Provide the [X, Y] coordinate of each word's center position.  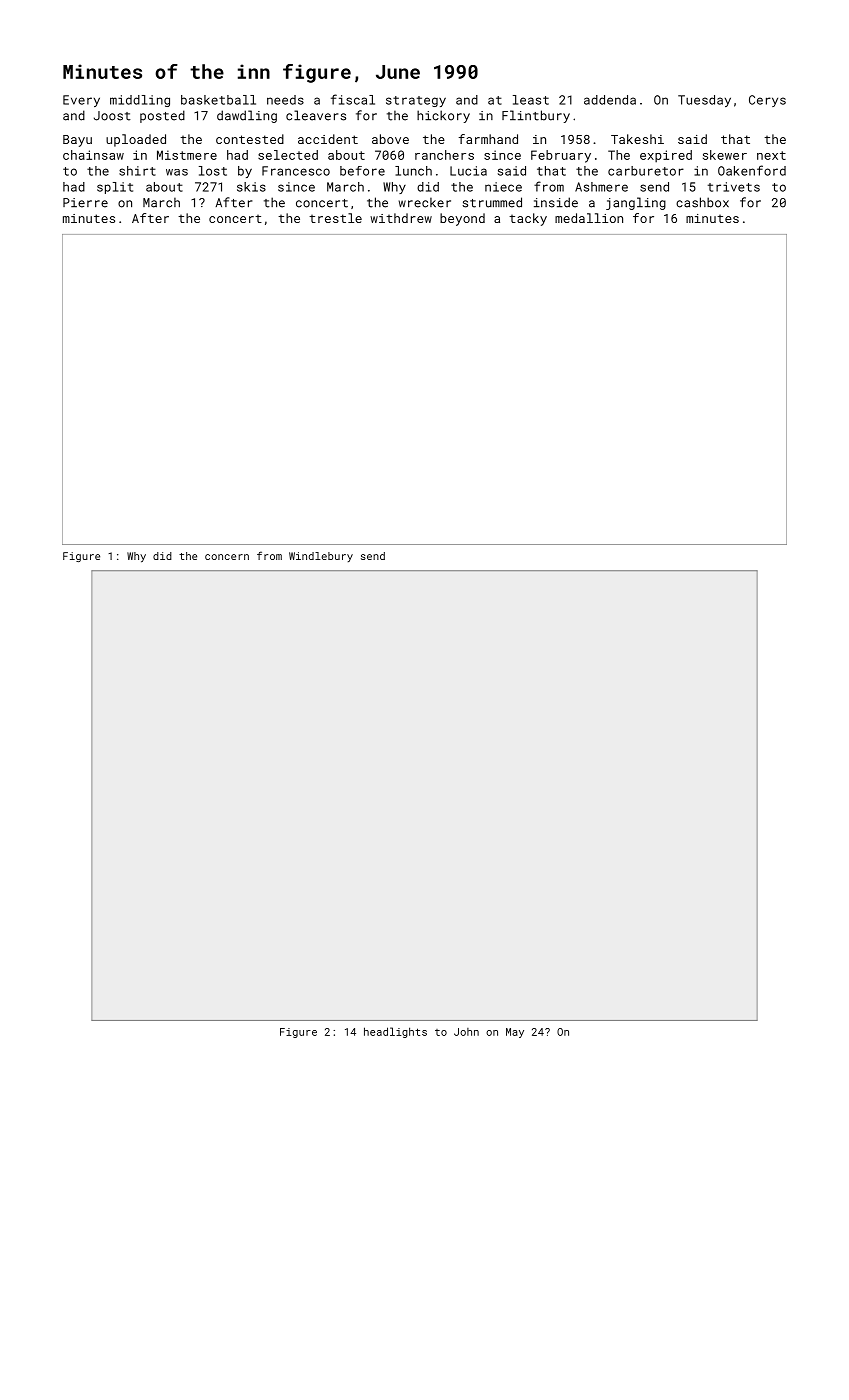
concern [227, 557]
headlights [395, 1032]
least [531, 100]
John [466, 1032]
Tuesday [704, 101]
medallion [589, 218]
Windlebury [321, 557]
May [515, 1033]
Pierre [85, 203]
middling [140, 101]
